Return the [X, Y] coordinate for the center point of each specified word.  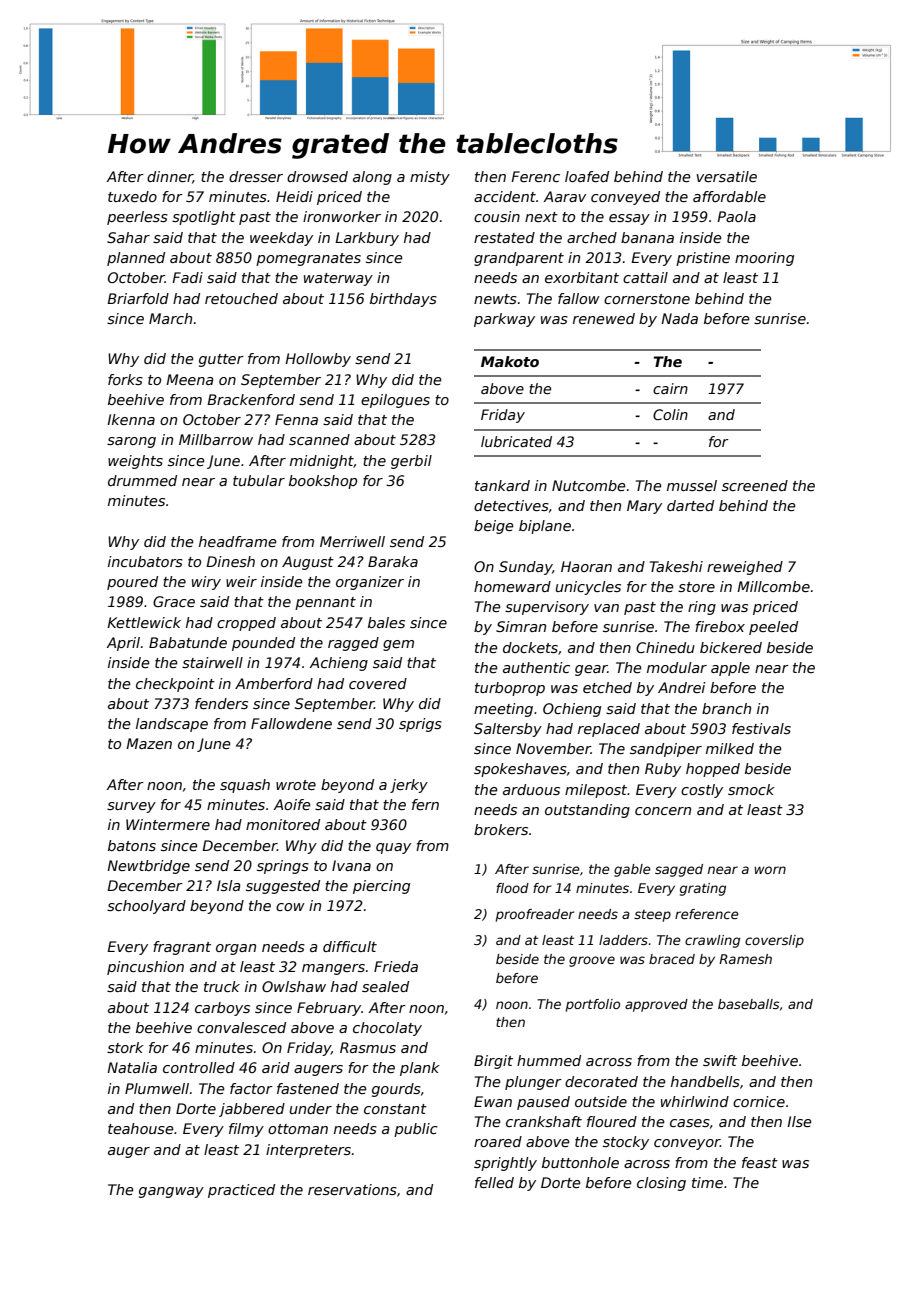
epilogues [395, 401]
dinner [170, 177]
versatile [726, 176]
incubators [145, 561]
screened [755, 485]
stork [125, 1047]
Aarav [564, 196]
